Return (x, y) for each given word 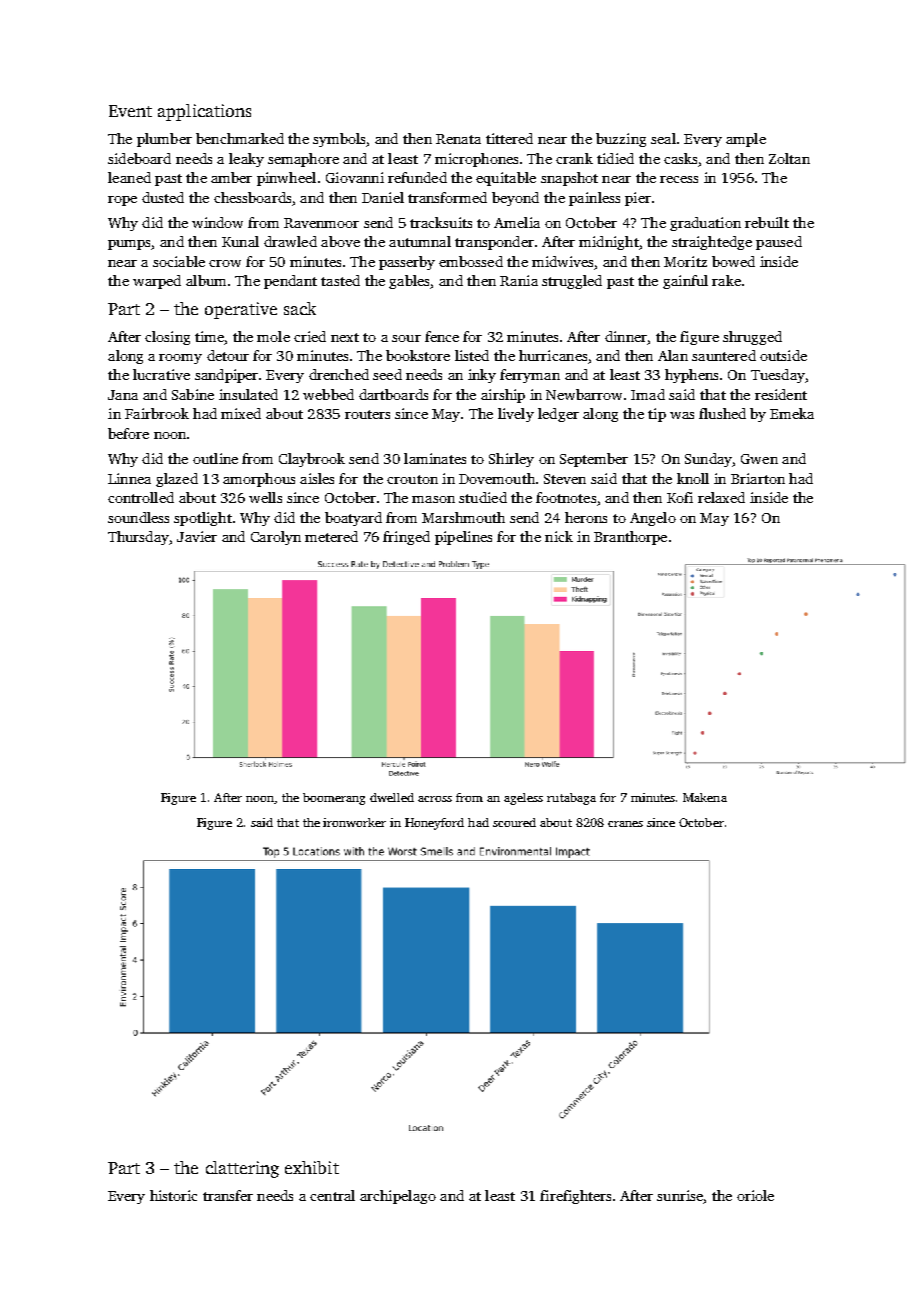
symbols (339, 140)
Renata (458, 139)
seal (663, 138)
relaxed (721, 497)
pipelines (463, 538)
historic (173, 1195)
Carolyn (276, 538)
